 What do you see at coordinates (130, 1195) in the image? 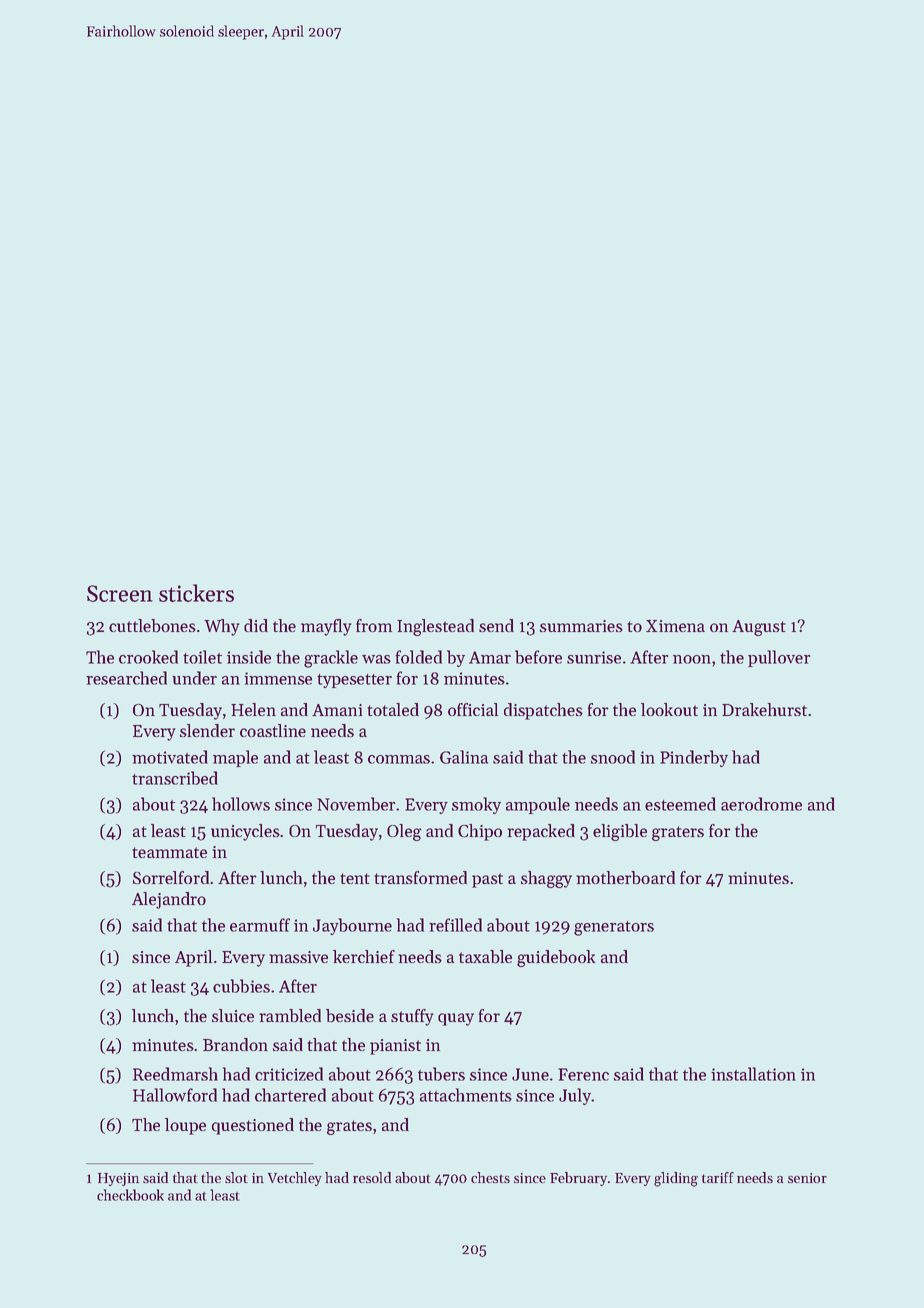
I see `checkbook` at bounding box center [130, 1195].
